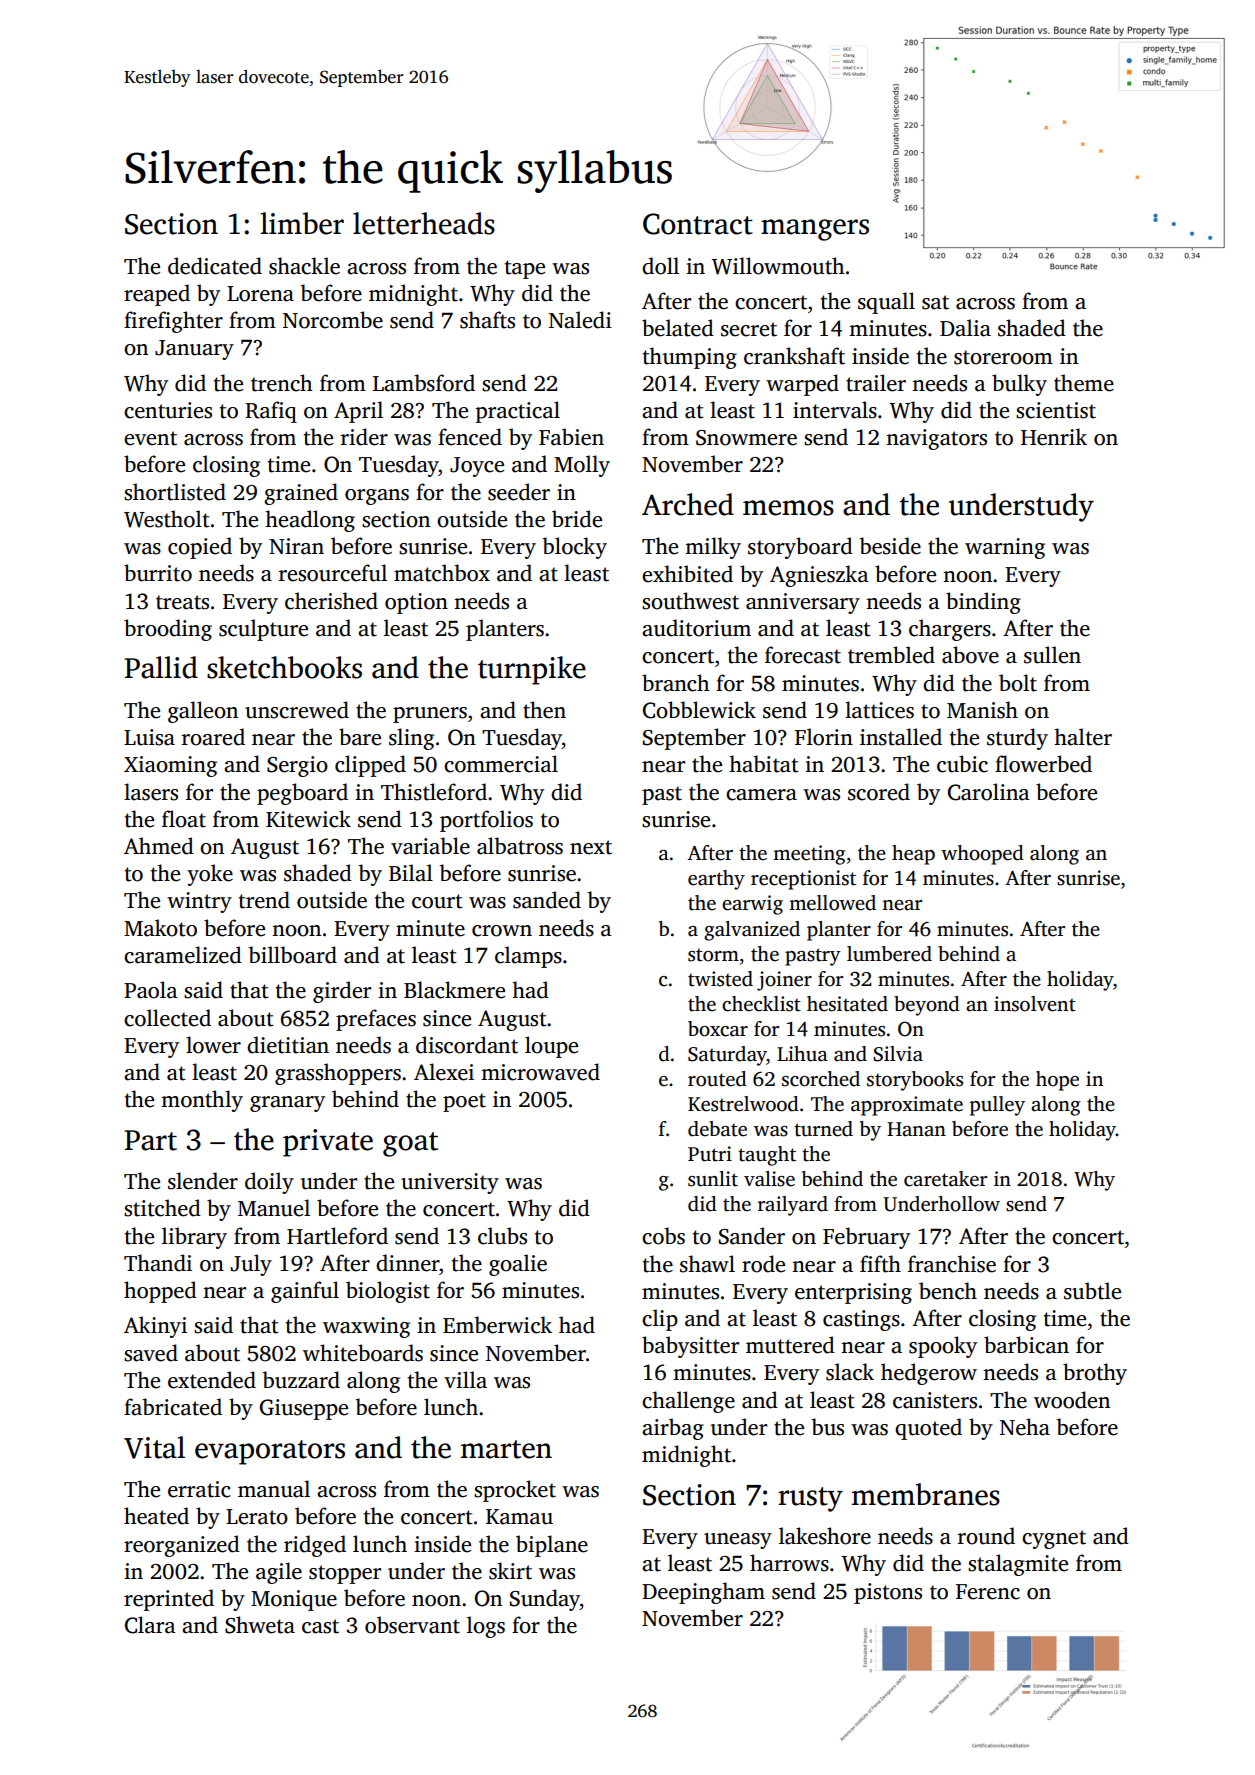 Image resolution: width=1255 pixels, height=1775 pixels. Describe the element at coordinates (916, 1129) in the screenshot. I see `Hanan` at that location.
